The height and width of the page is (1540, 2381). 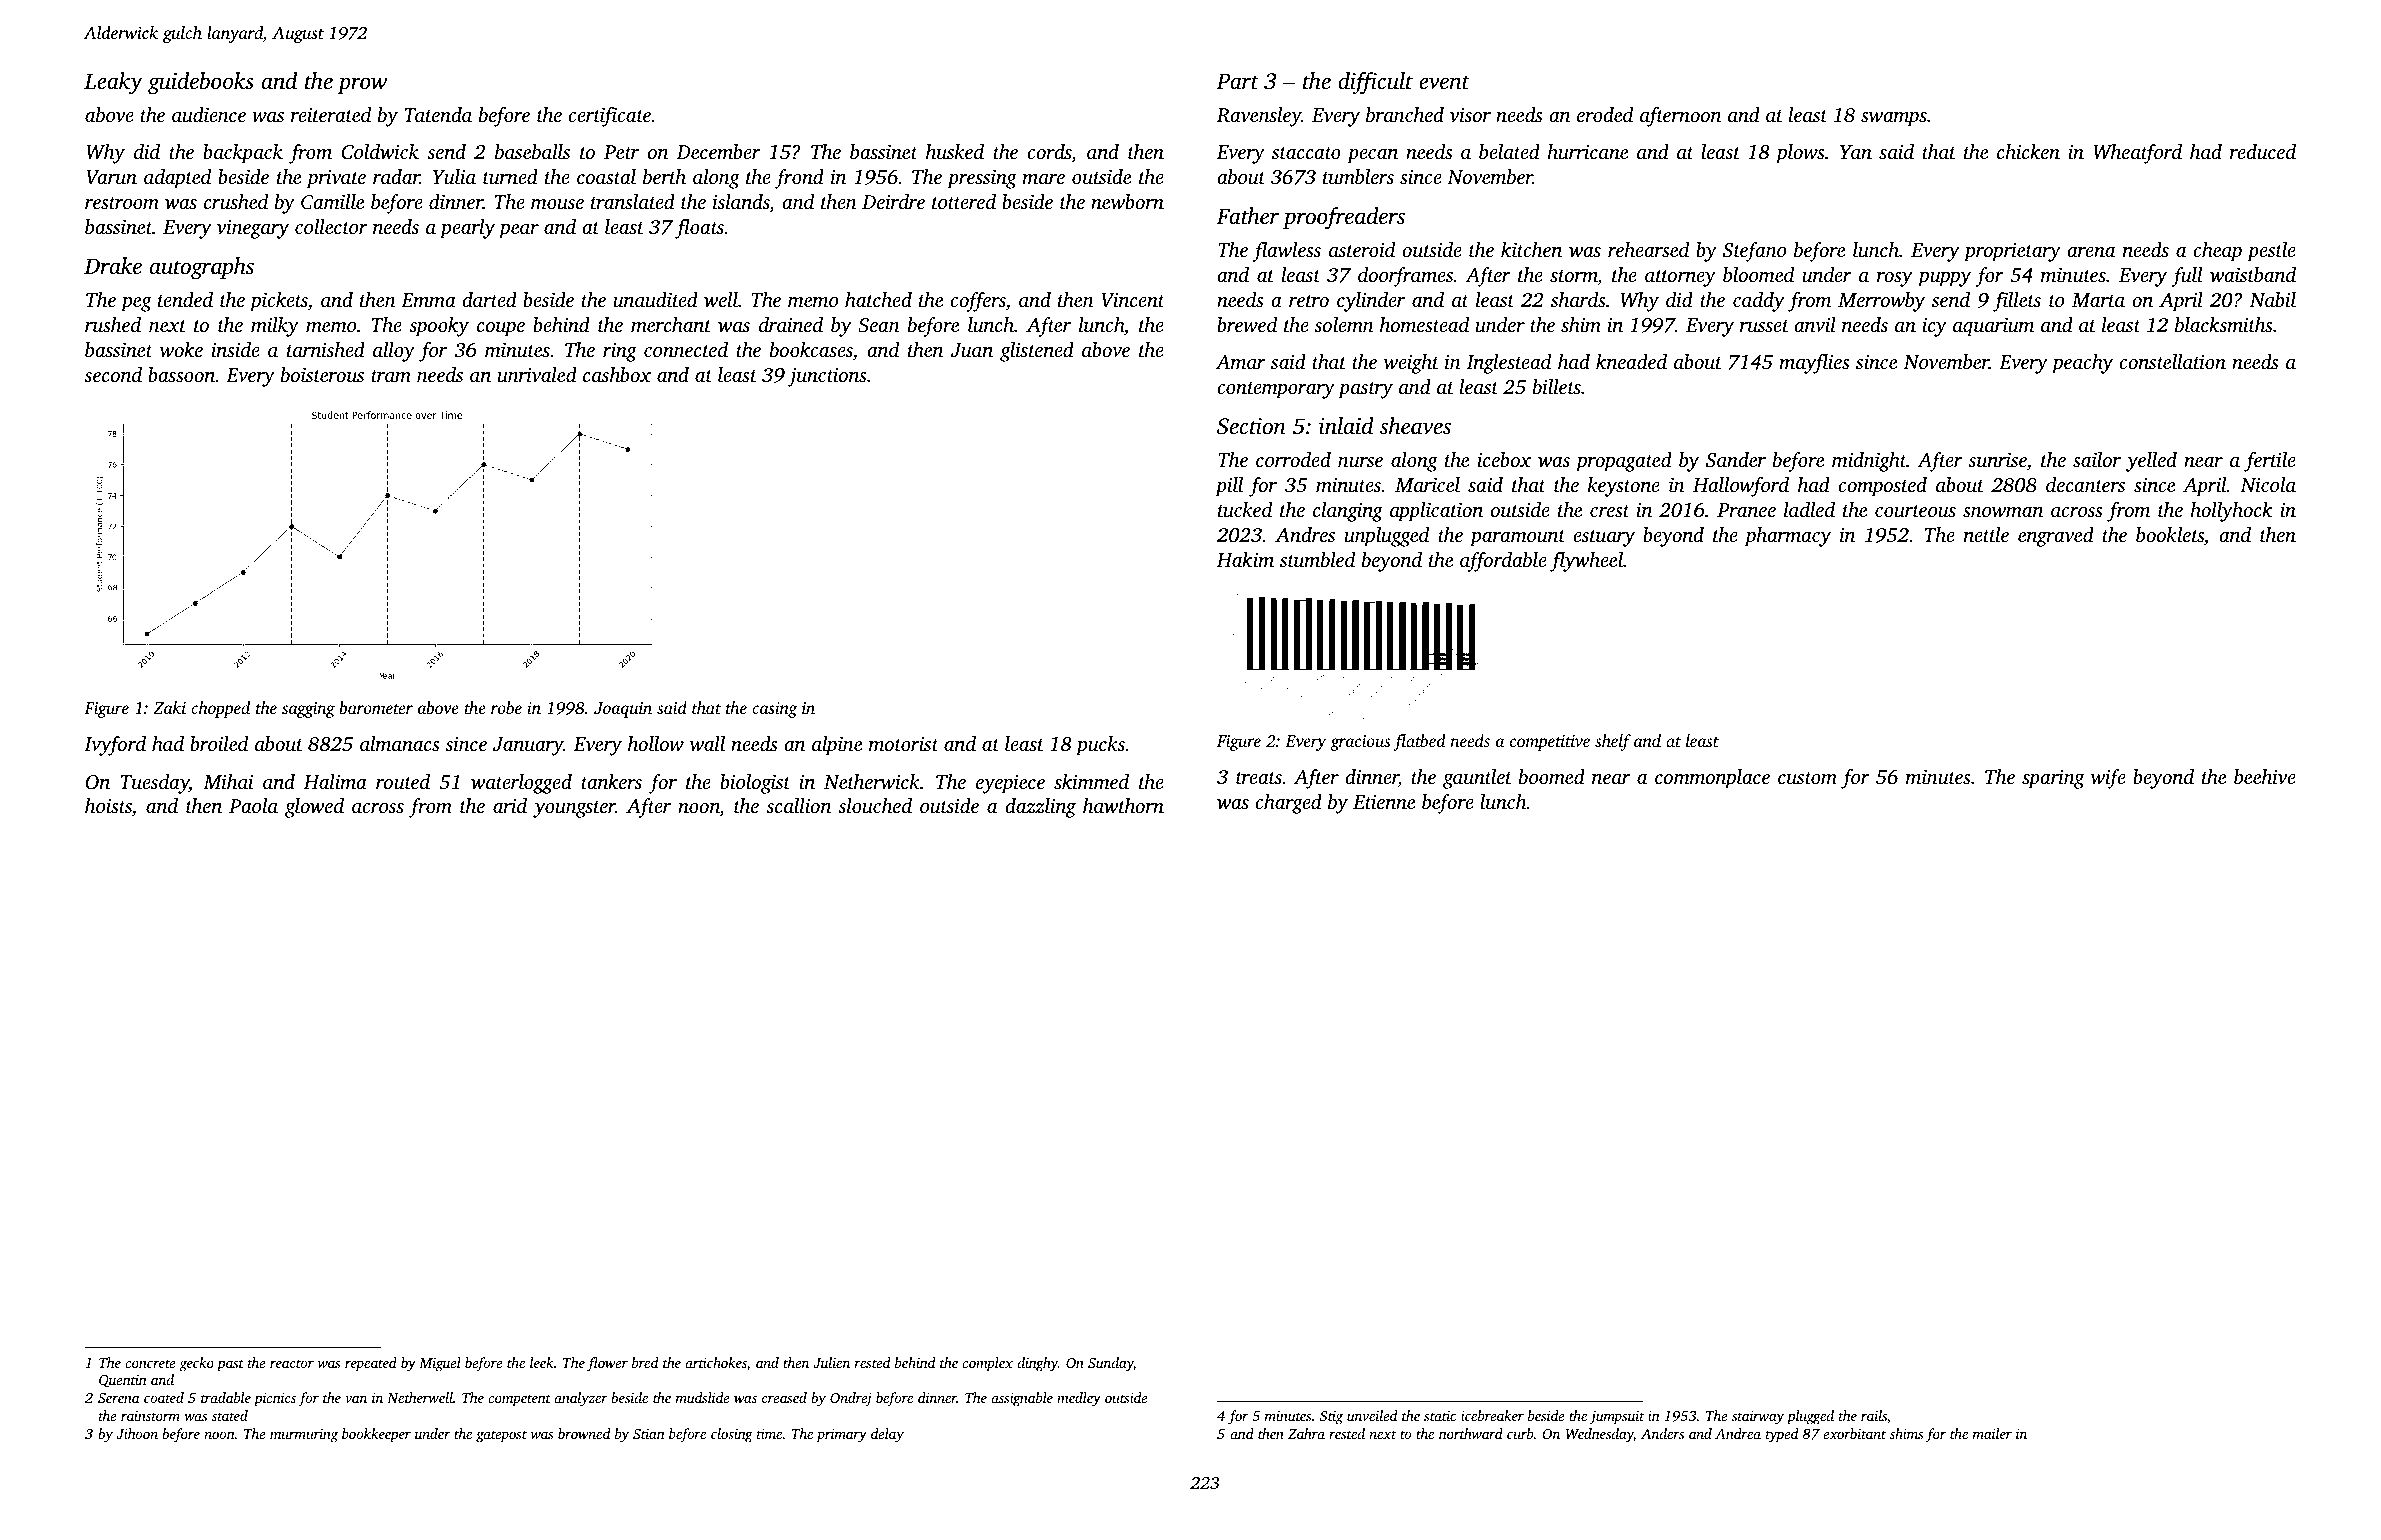 What do you see at coordinates (2170, 534) in the page?
I see `booklets` at bounding box center [2170, 534].
